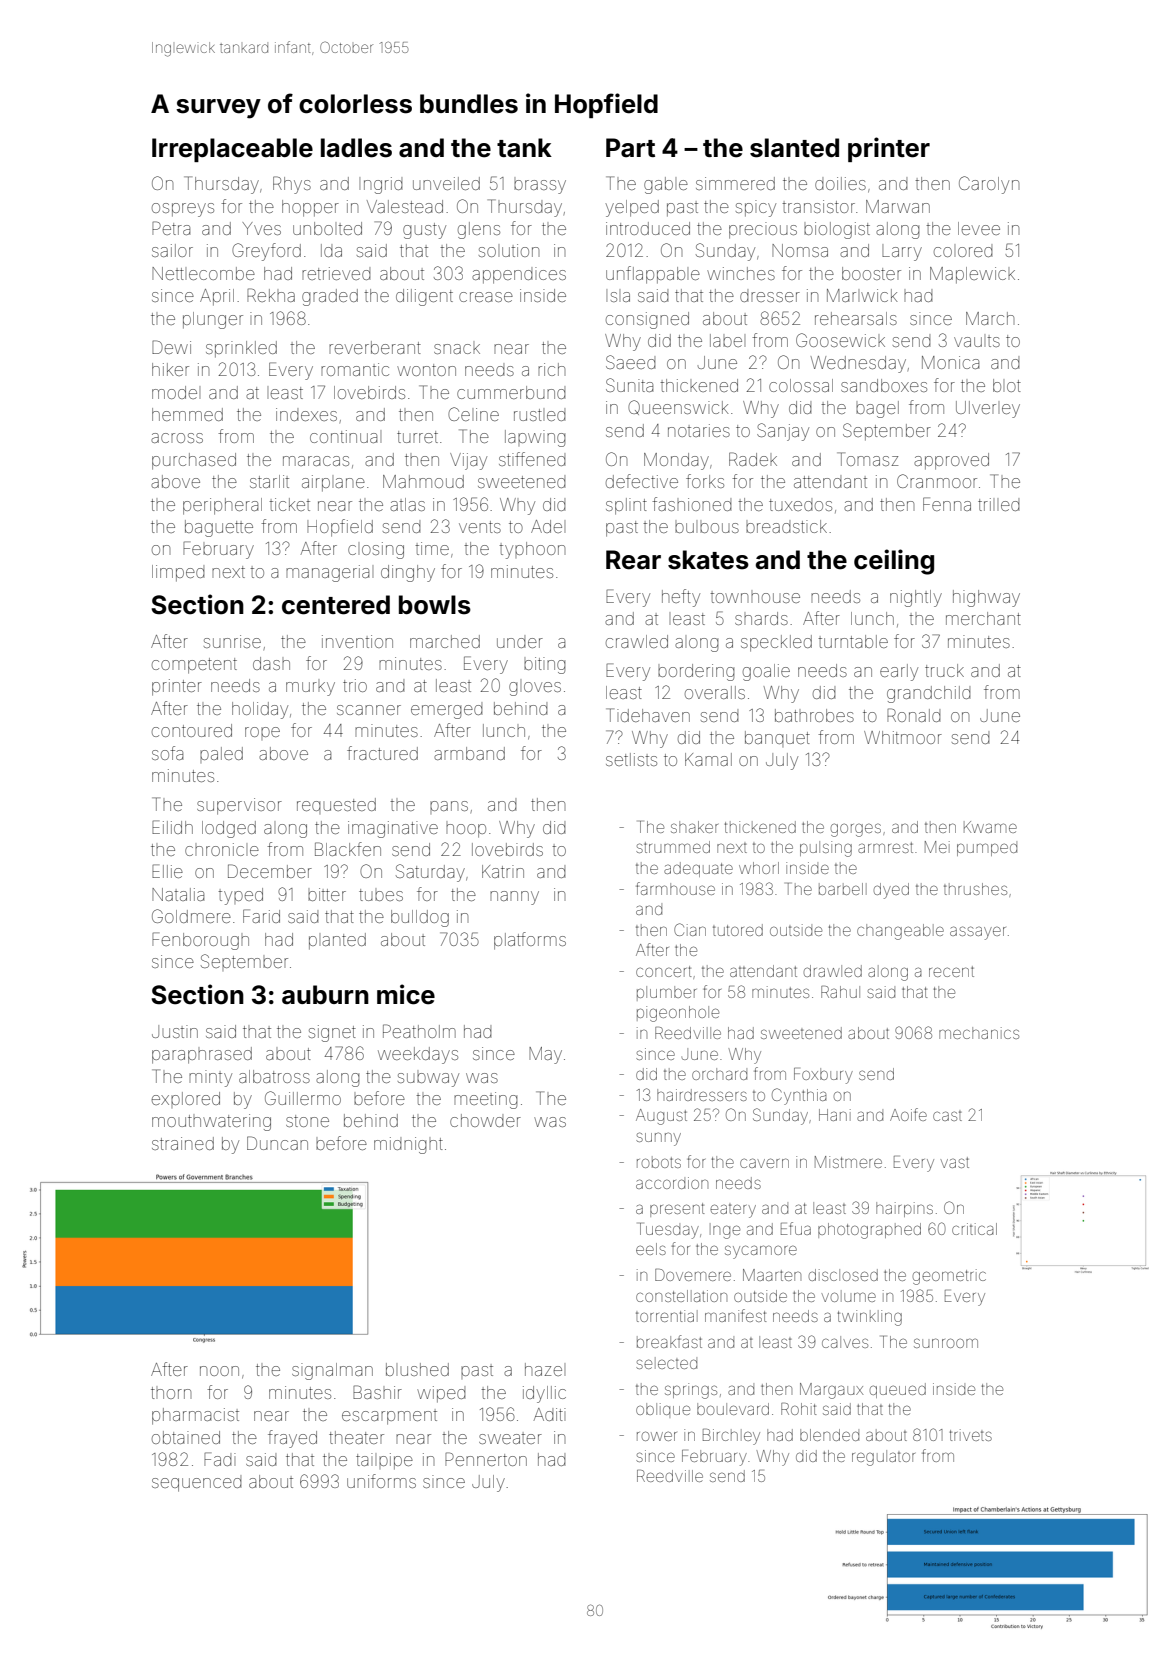 This screenshot has width=1172, height=1658. What do you see at coordinates (240, 896) in the screenshot?
I see `typed` at bounding box center [240, 896].
